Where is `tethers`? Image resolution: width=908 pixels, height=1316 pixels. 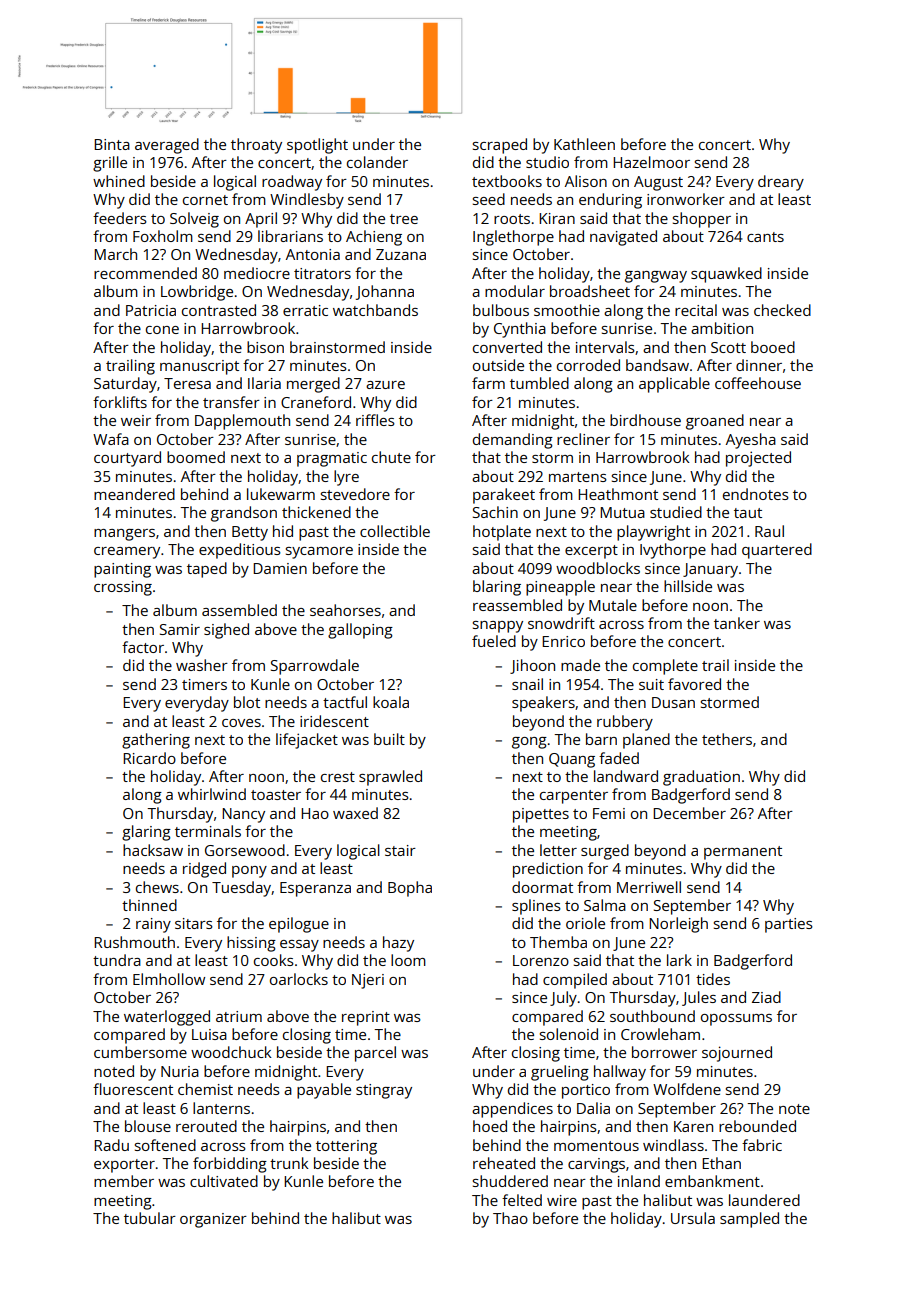 tethers is located at coordinates (727, 739).
